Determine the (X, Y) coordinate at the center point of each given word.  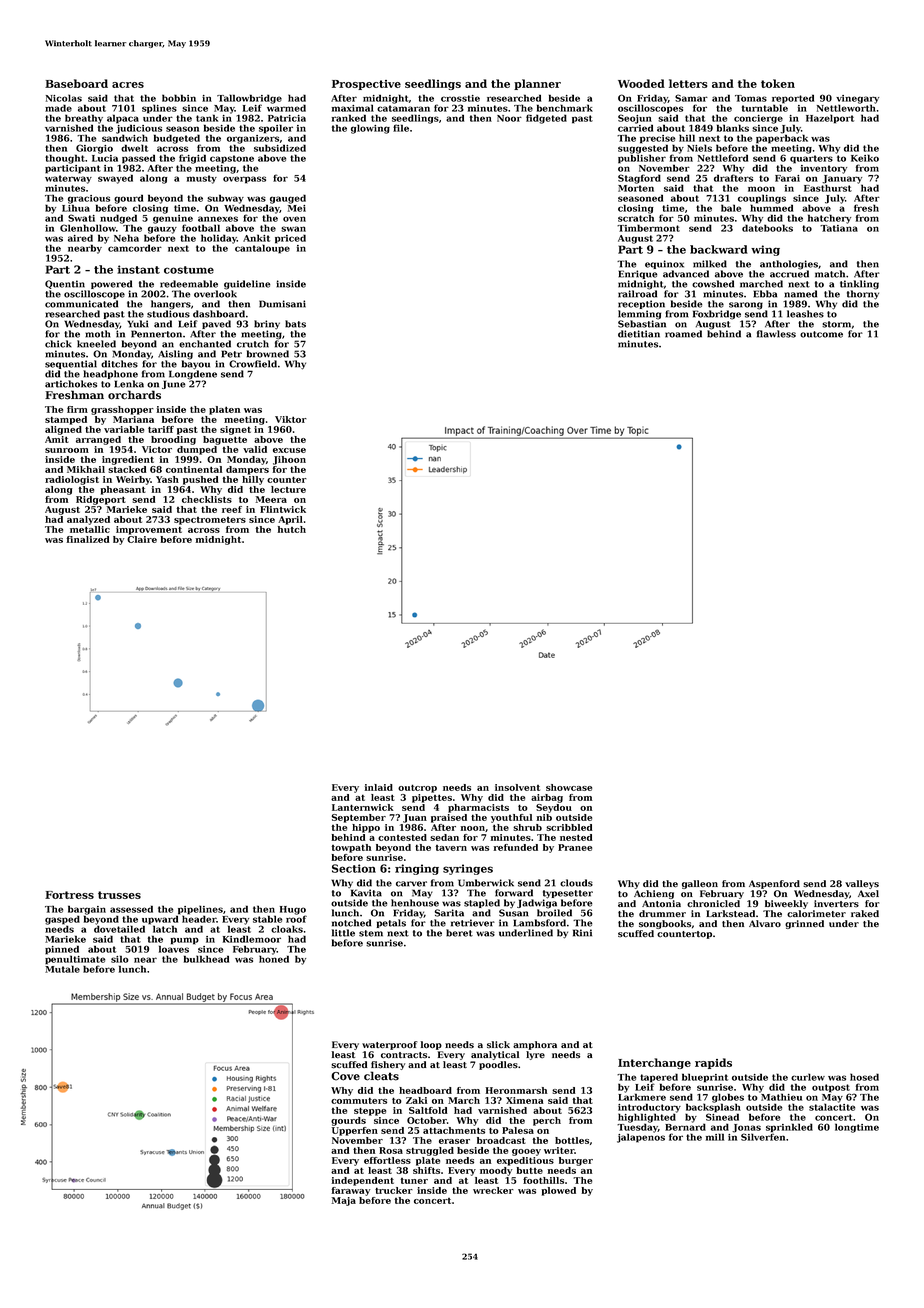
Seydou (554, 808)
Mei (297, 208)
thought (65, 159)
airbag (547, 798)
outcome (821, 334)
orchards (134, 395)
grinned (804, 924)
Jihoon (289, 460)
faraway (351, 1191)
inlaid (379, 787)
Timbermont (648, 228)
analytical (495, 1055)
